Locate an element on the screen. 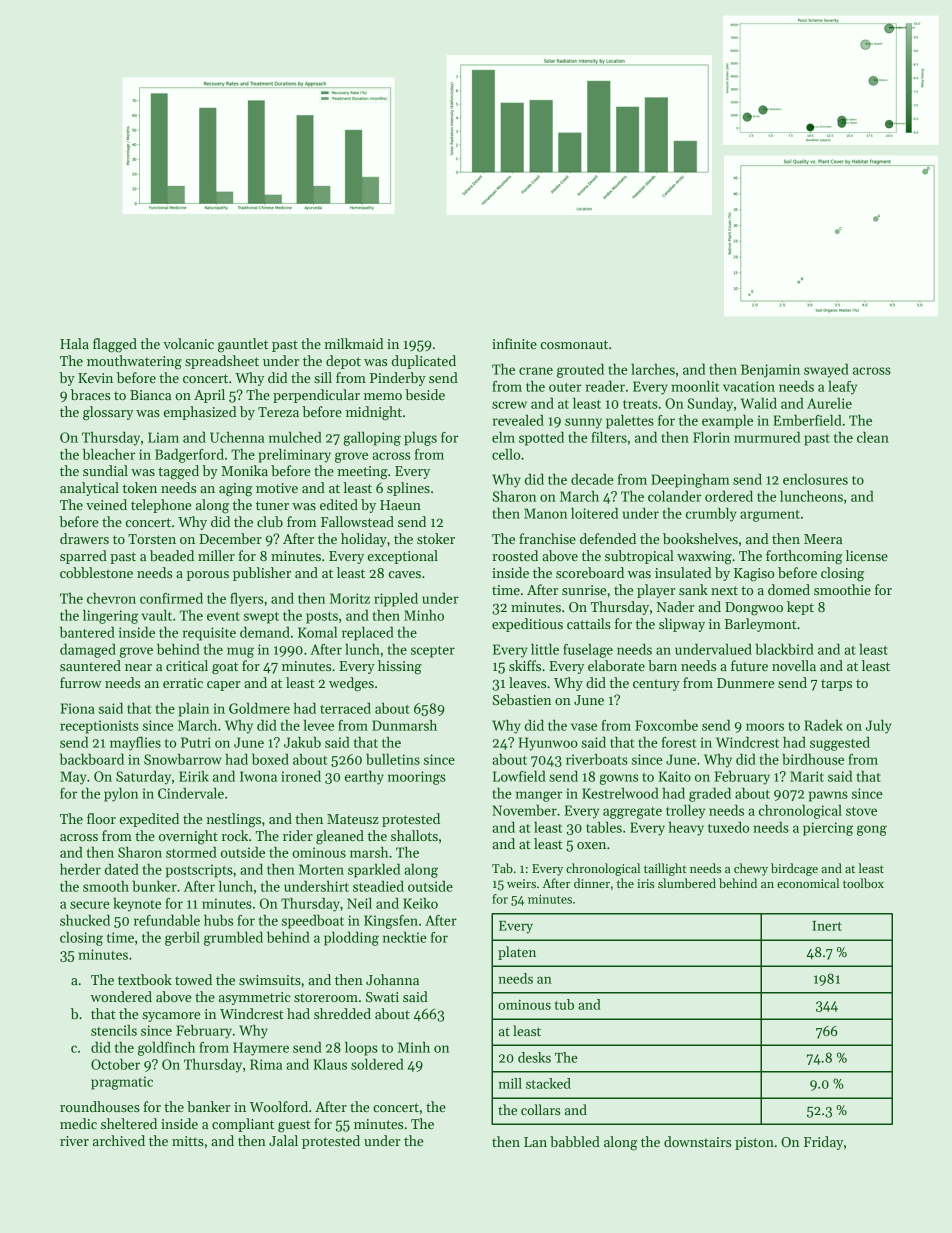  drawers is located at coordinates (84, 538).
